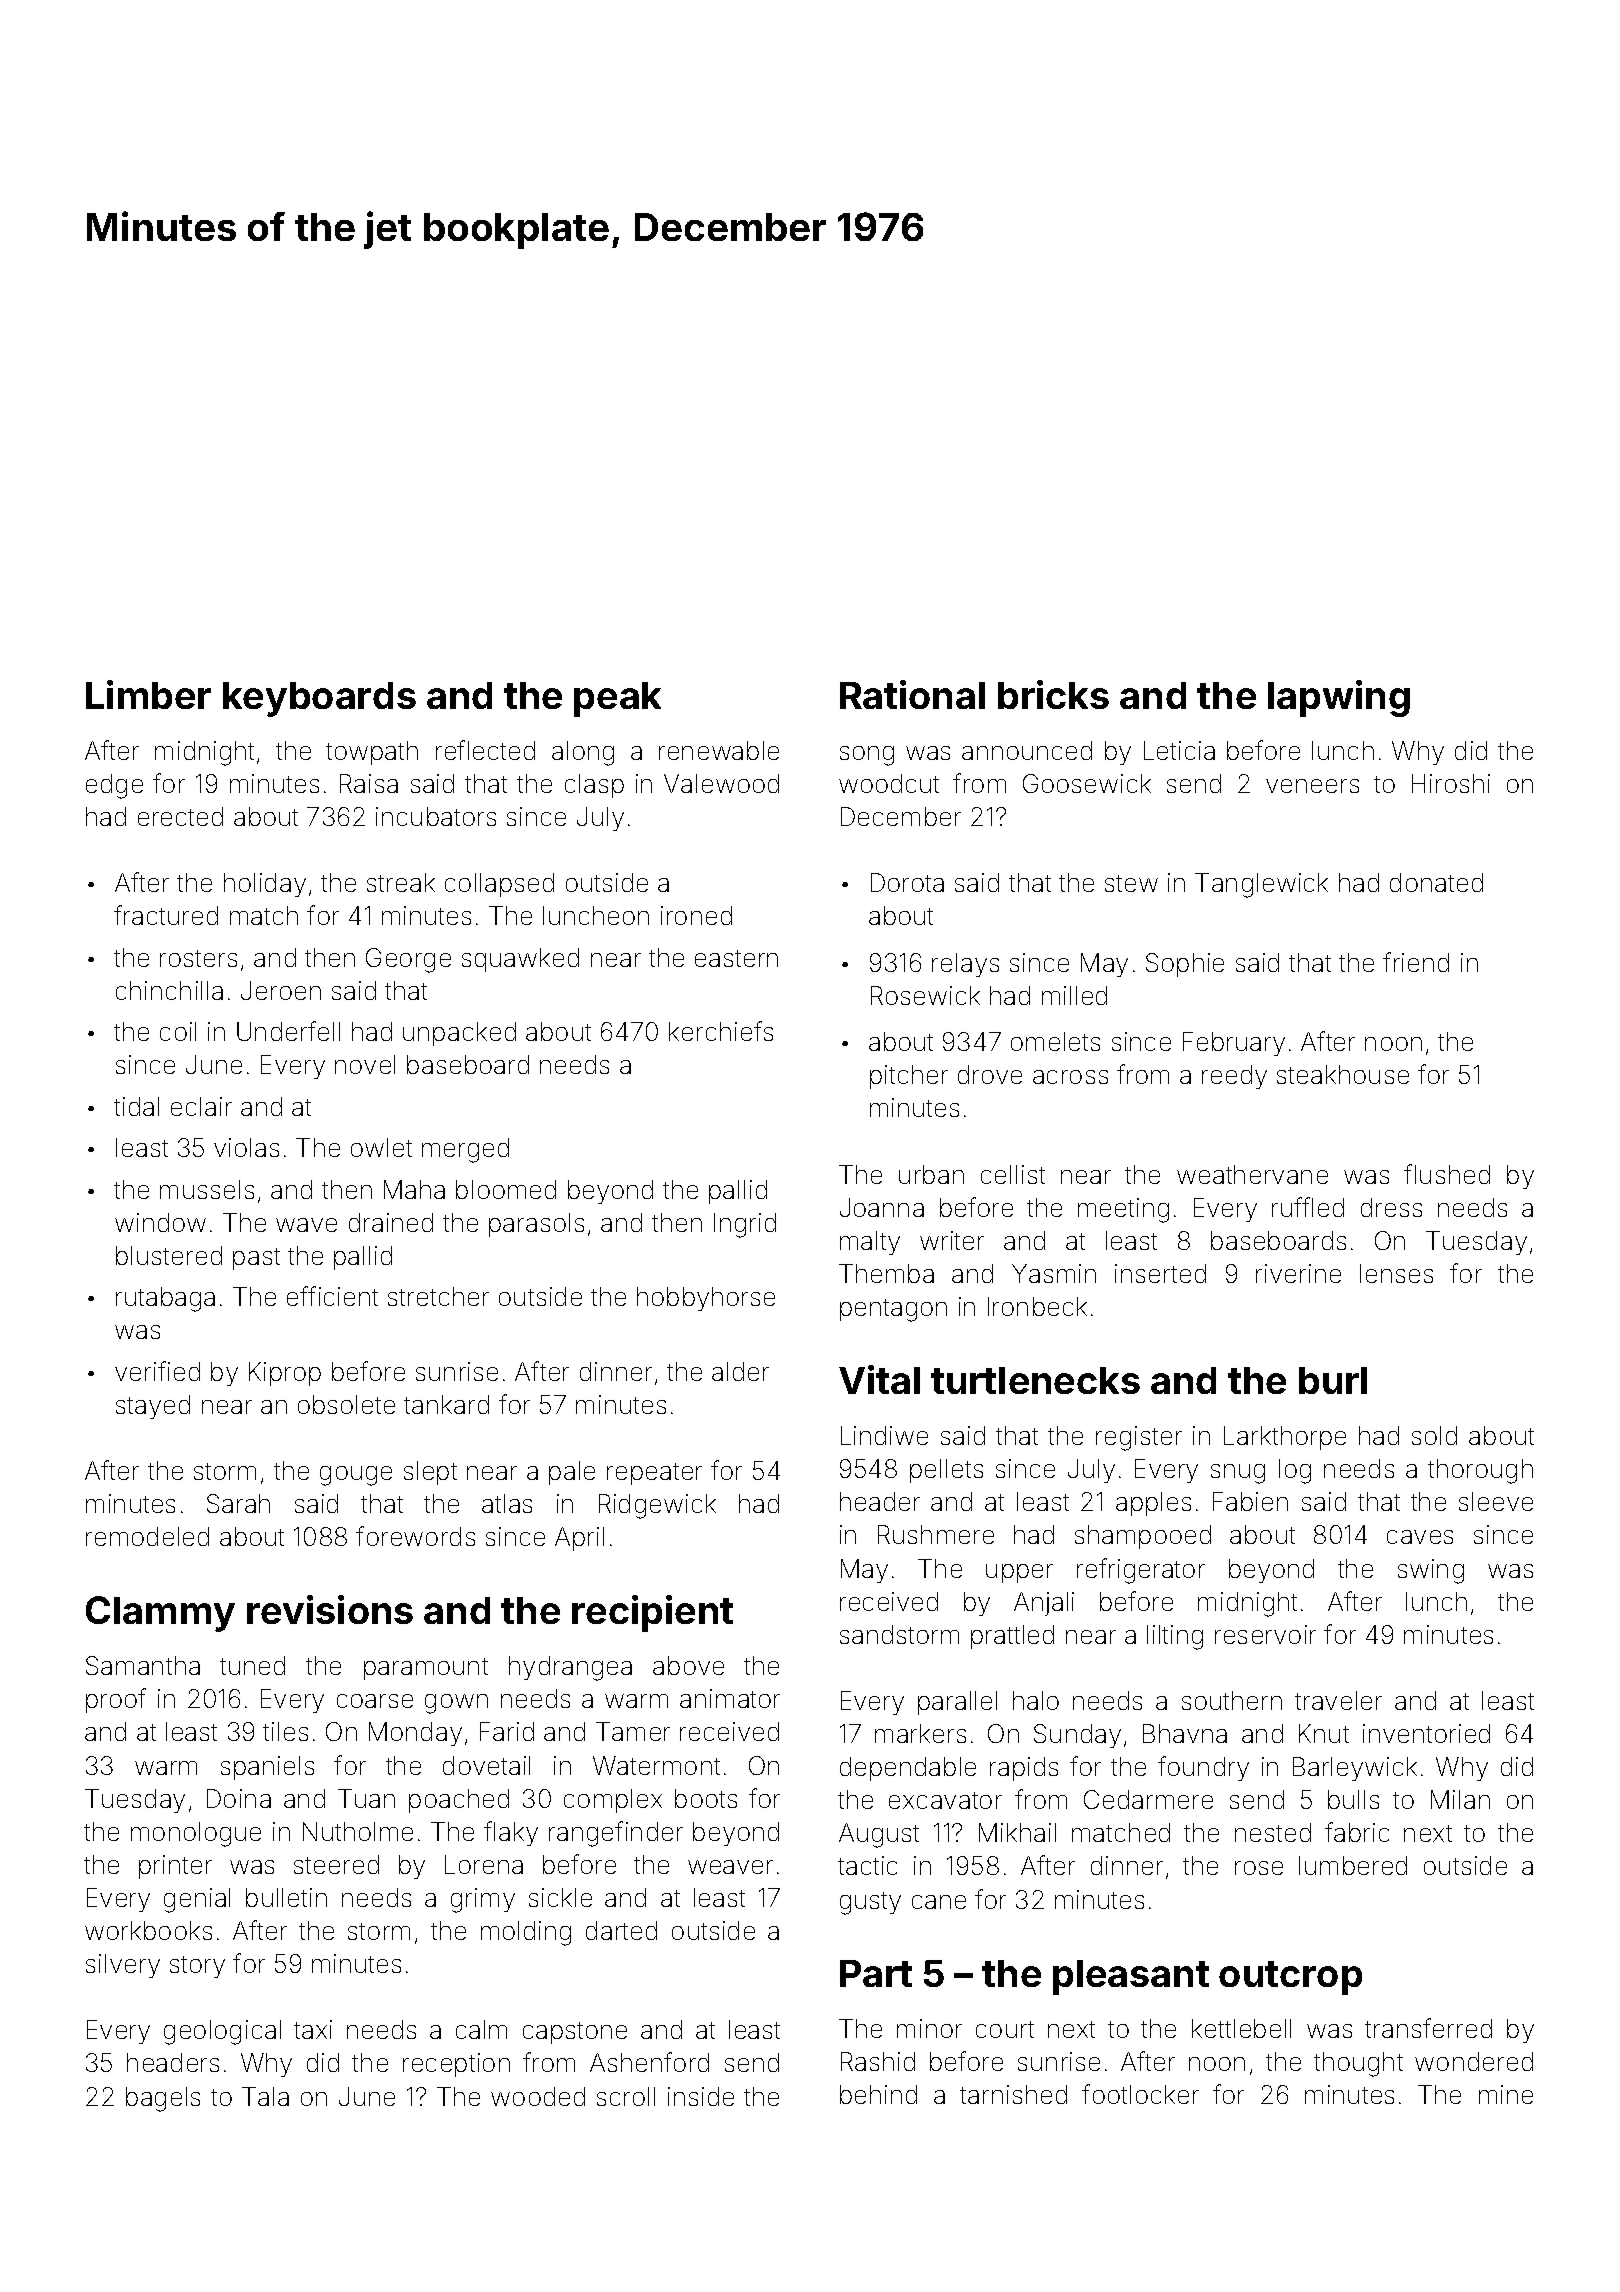 The width and height of the screenshot is (1620, 2292). Describe the element at coordinates (1396, 1273) in the screenshot. I see `lenses` at that location.
